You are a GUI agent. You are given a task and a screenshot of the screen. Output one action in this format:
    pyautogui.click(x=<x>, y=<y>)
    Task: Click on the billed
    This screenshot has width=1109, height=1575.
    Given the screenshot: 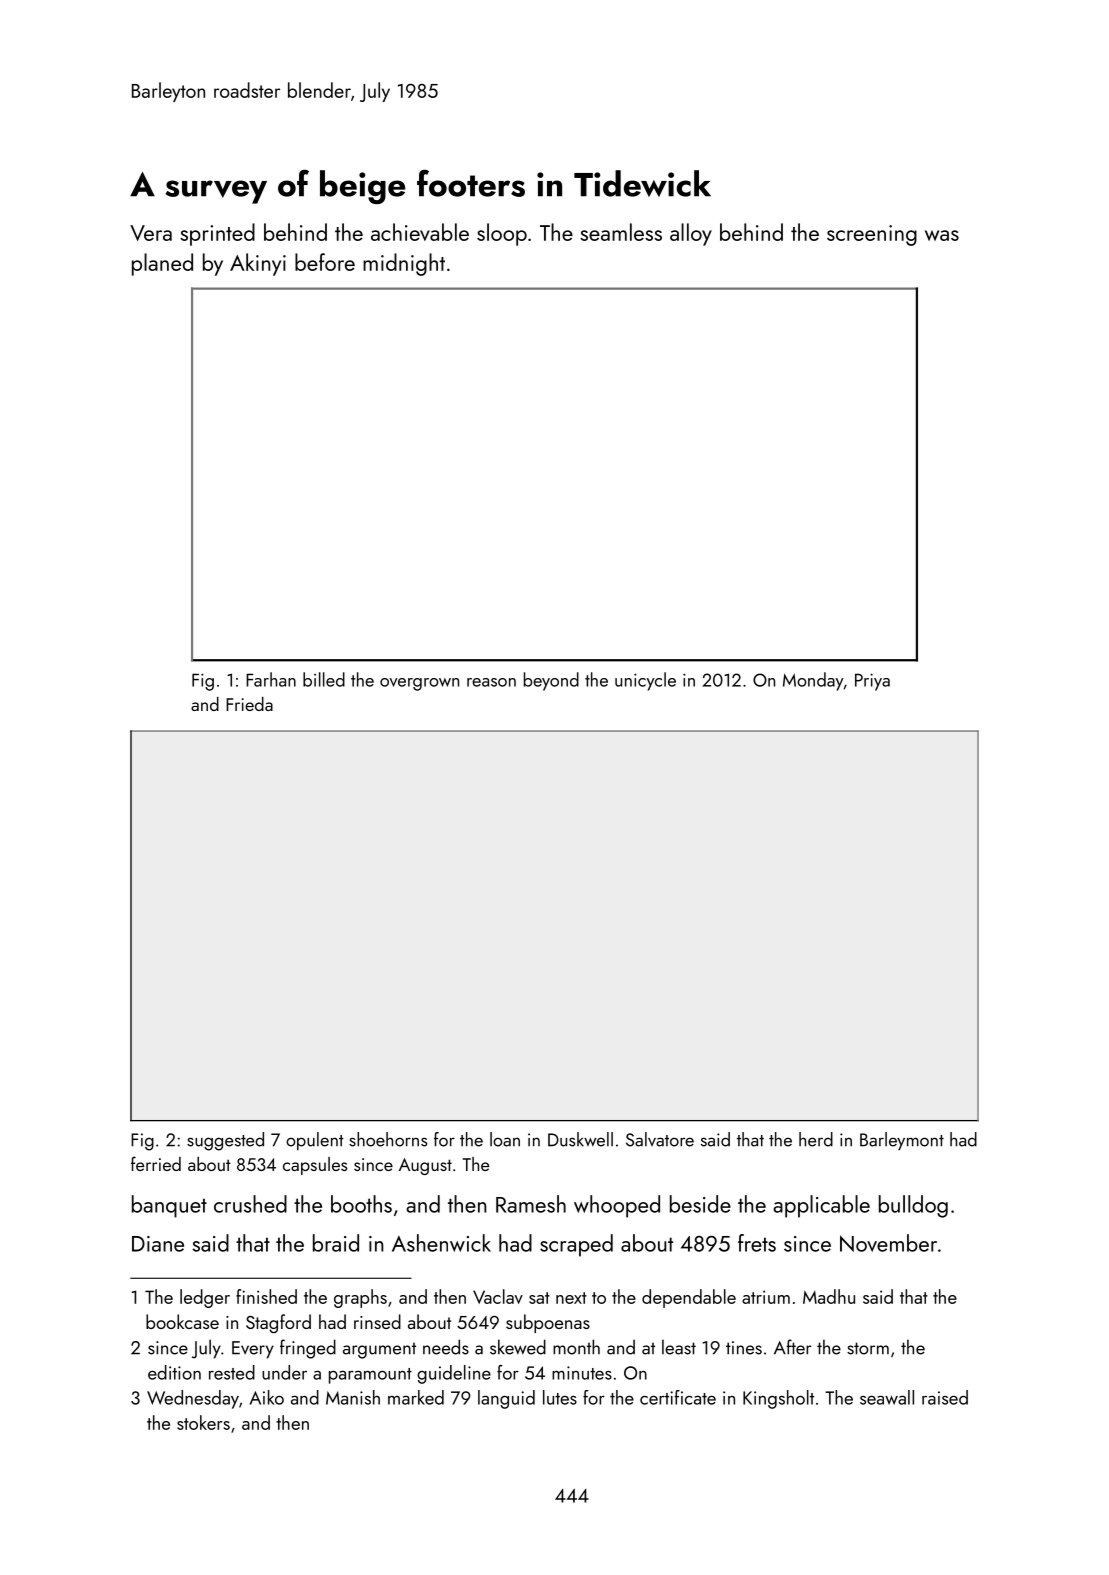 What is the action you would take?
    pyautogui.click(x=324, y=679)
